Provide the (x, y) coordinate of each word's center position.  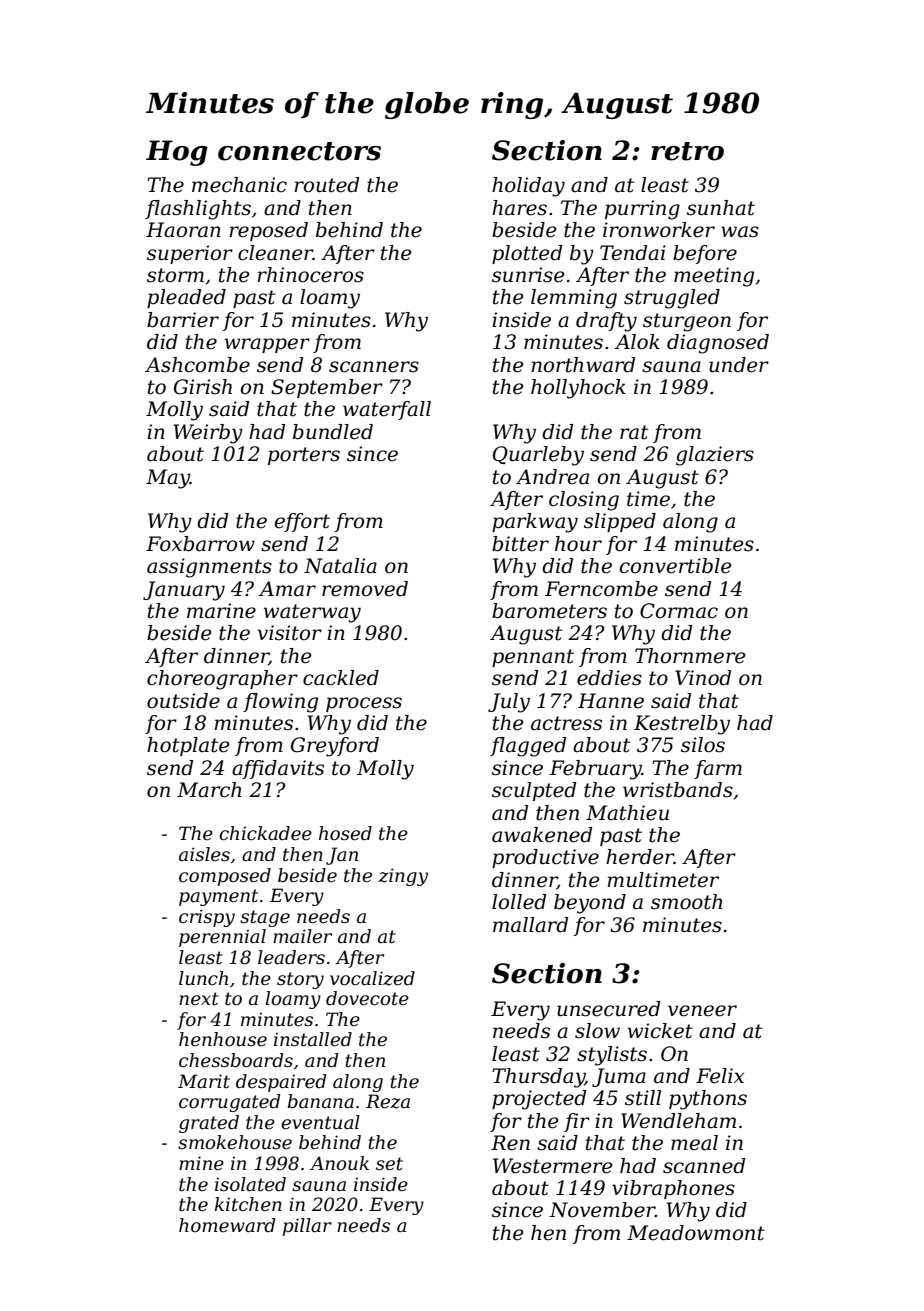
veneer (702, 1011)
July (509, 703)
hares (519, 208)
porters (304, 456)
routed (326, 185)
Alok (637, 342)
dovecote (367, 998)
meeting (714, 277)
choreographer (222, 680)
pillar (307, 1227)
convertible (675, 566)
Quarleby (538, 456)
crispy (207, 918)
